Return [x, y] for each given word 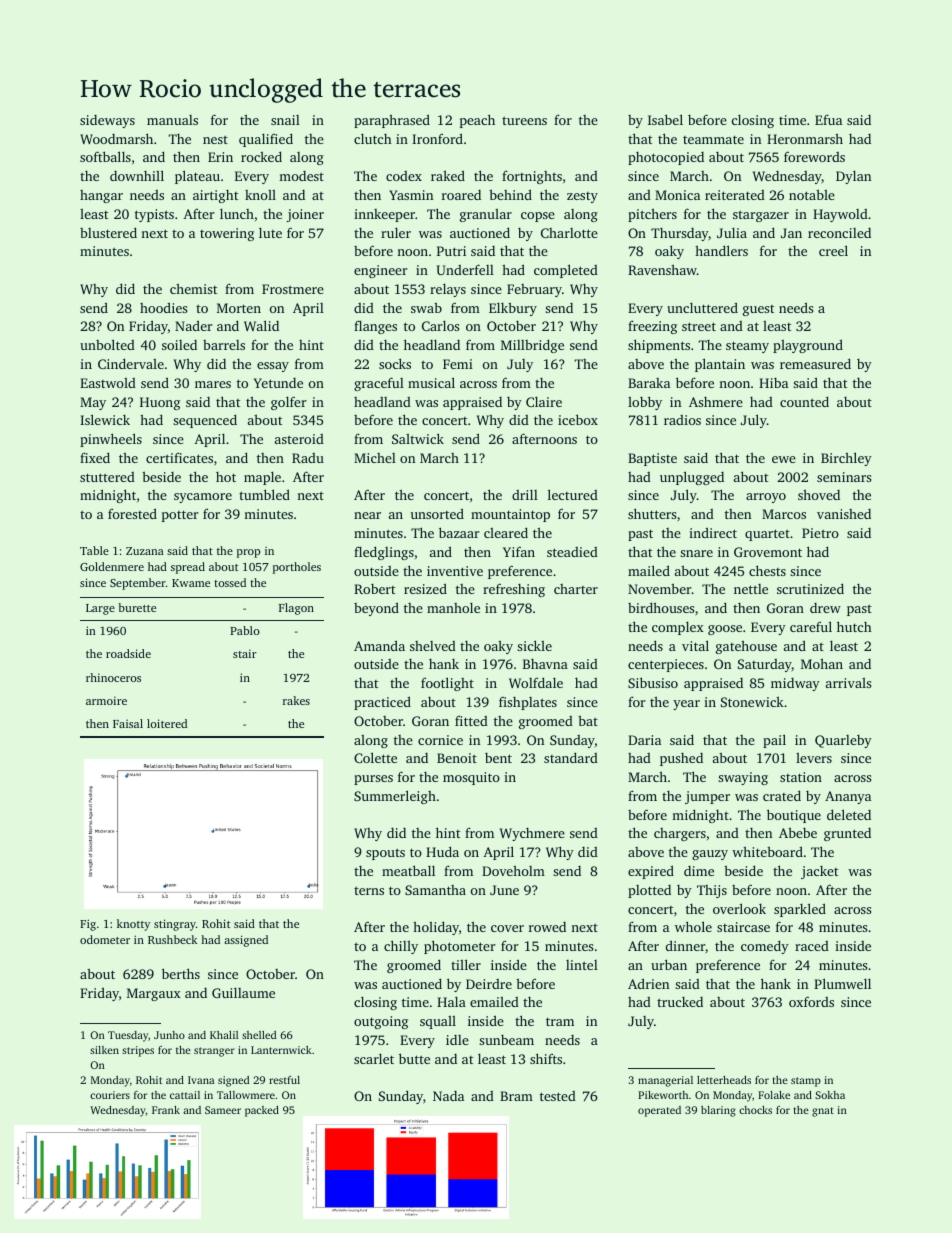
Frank [166, 1110]
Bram [516, 1096]
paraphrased [392, 121]
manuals [172, 120]
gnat [823, 1112]
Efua [828, 119]
